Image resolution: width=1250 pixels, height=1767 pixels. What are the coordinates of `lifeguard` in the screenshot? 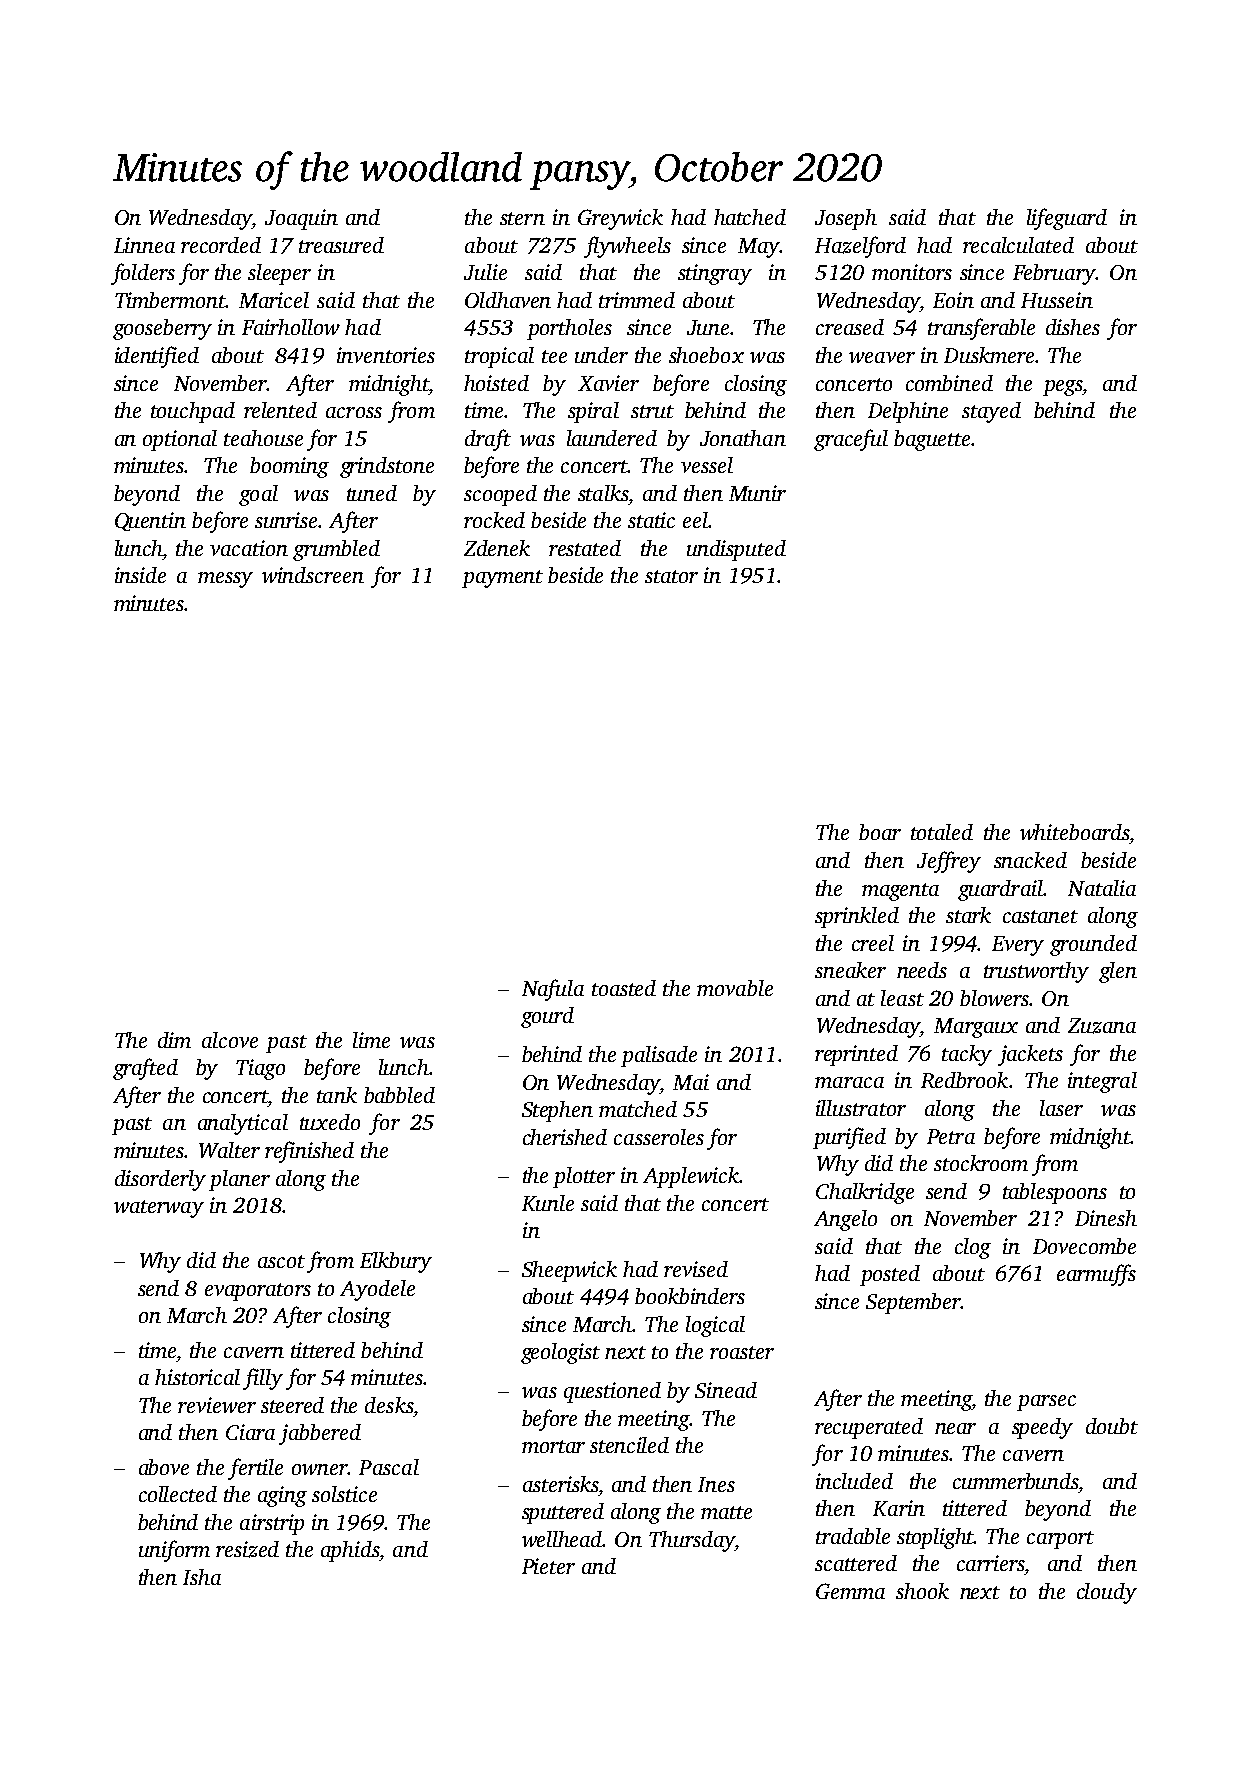 It's located at (1067, 219).
